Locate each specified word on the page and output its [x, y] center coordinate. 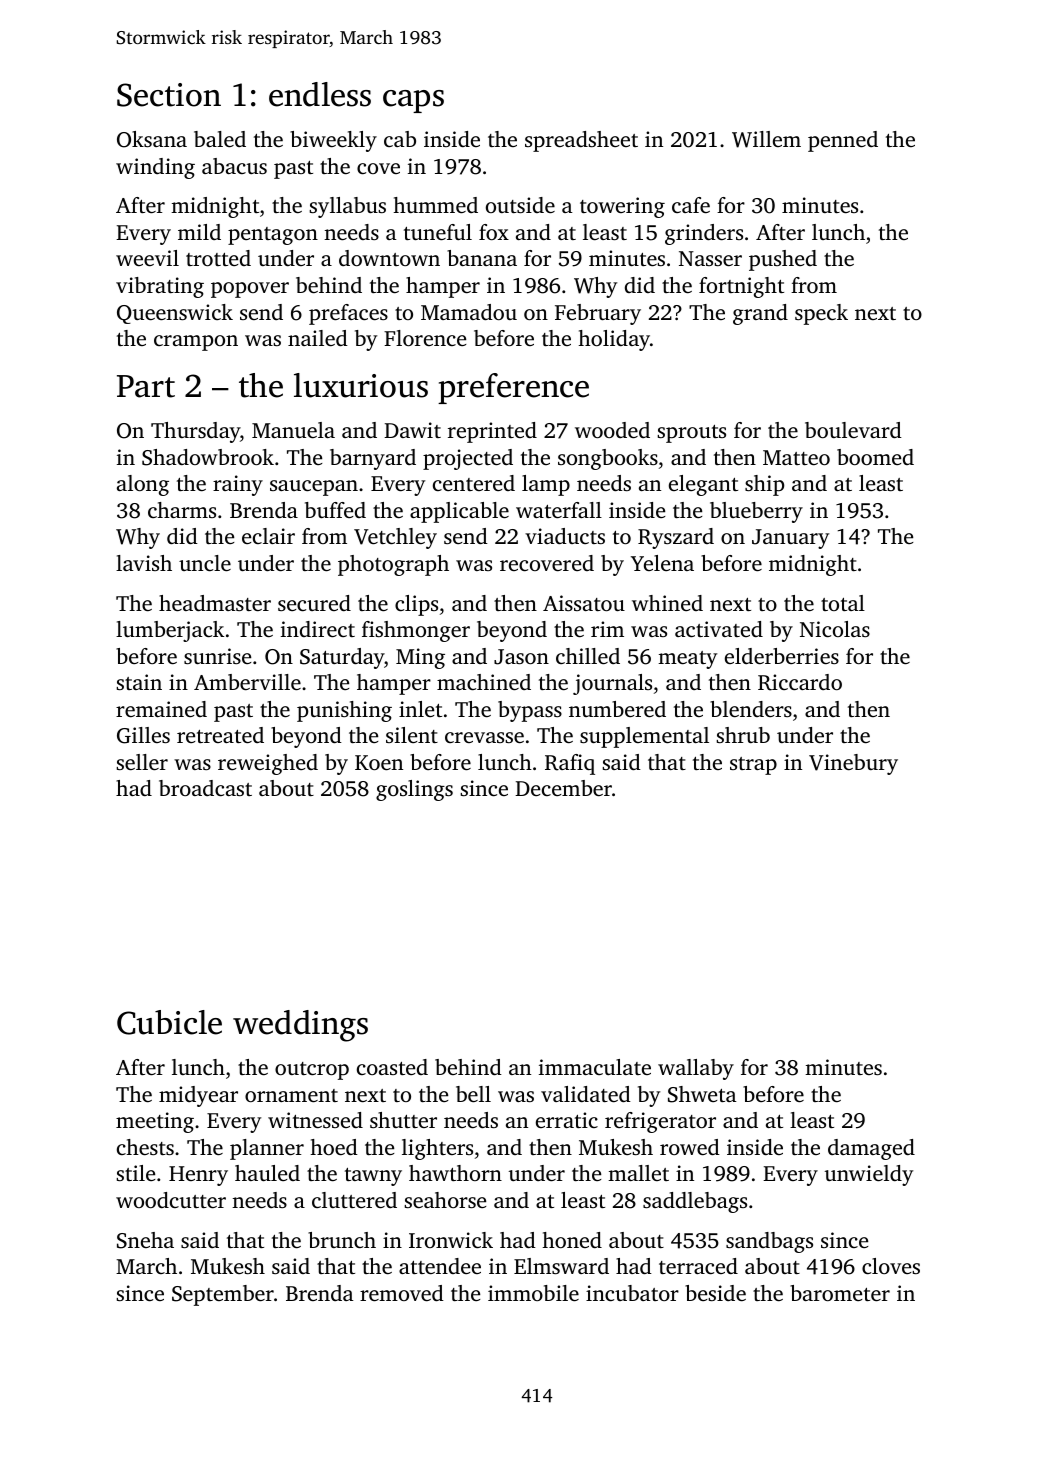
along [143, 485]
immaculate [595, 1067]
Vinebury [853, 764]
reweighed [268, 764]
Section [169, 95]
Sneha [145, 1240]
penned [843, 141]
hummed [436, 205]
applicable [459, 512]
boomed [875, 457]
